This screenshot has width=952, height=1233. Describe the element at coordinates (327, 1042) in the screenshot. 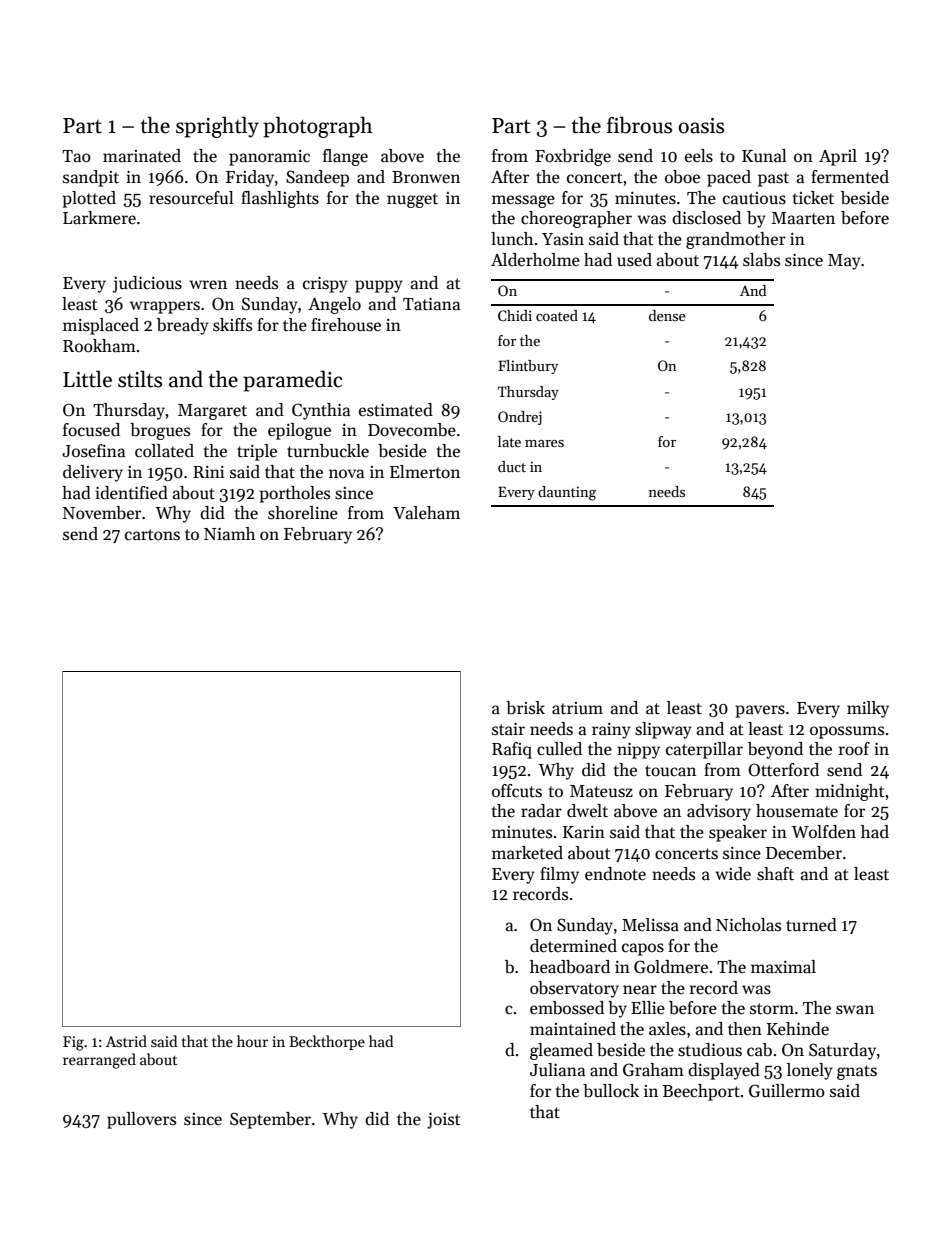

I see `Beckthorpe` at that location.
